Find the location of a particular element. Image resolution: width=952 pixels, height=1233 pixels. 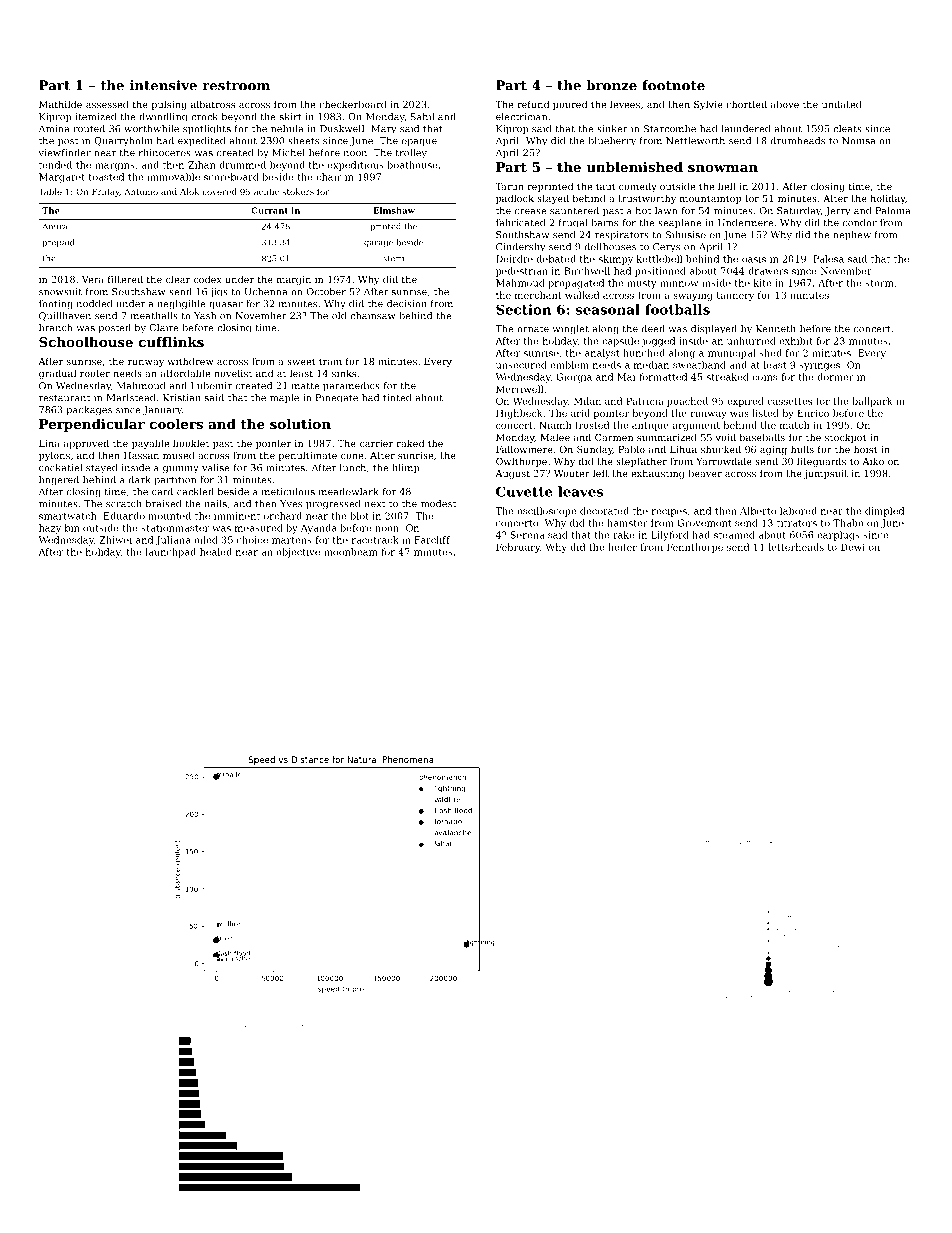

Aiko is located at coordinates (873, 461).
